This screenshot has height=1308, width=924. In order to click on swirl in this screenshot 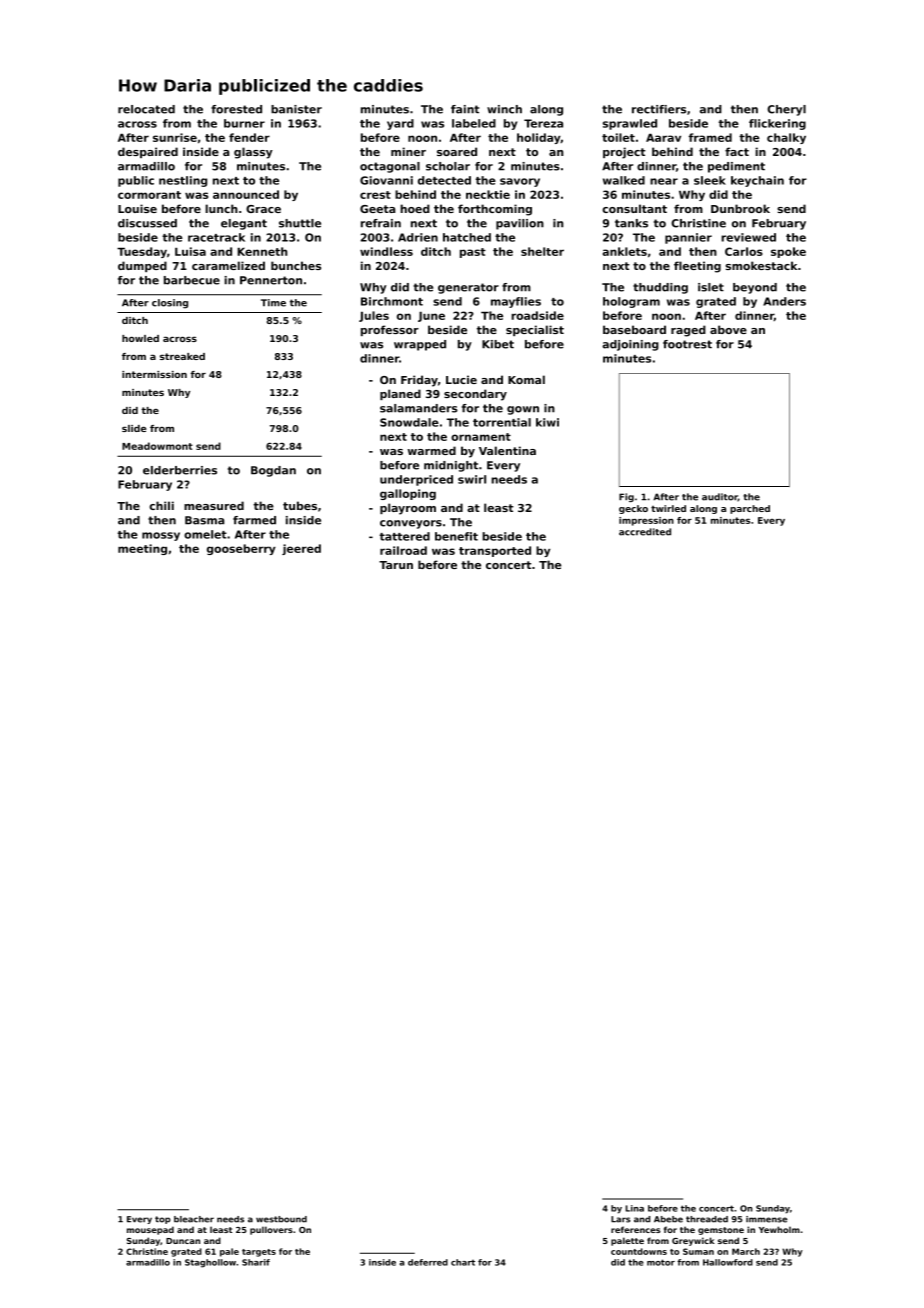, I will do `click(472, 479)`.
